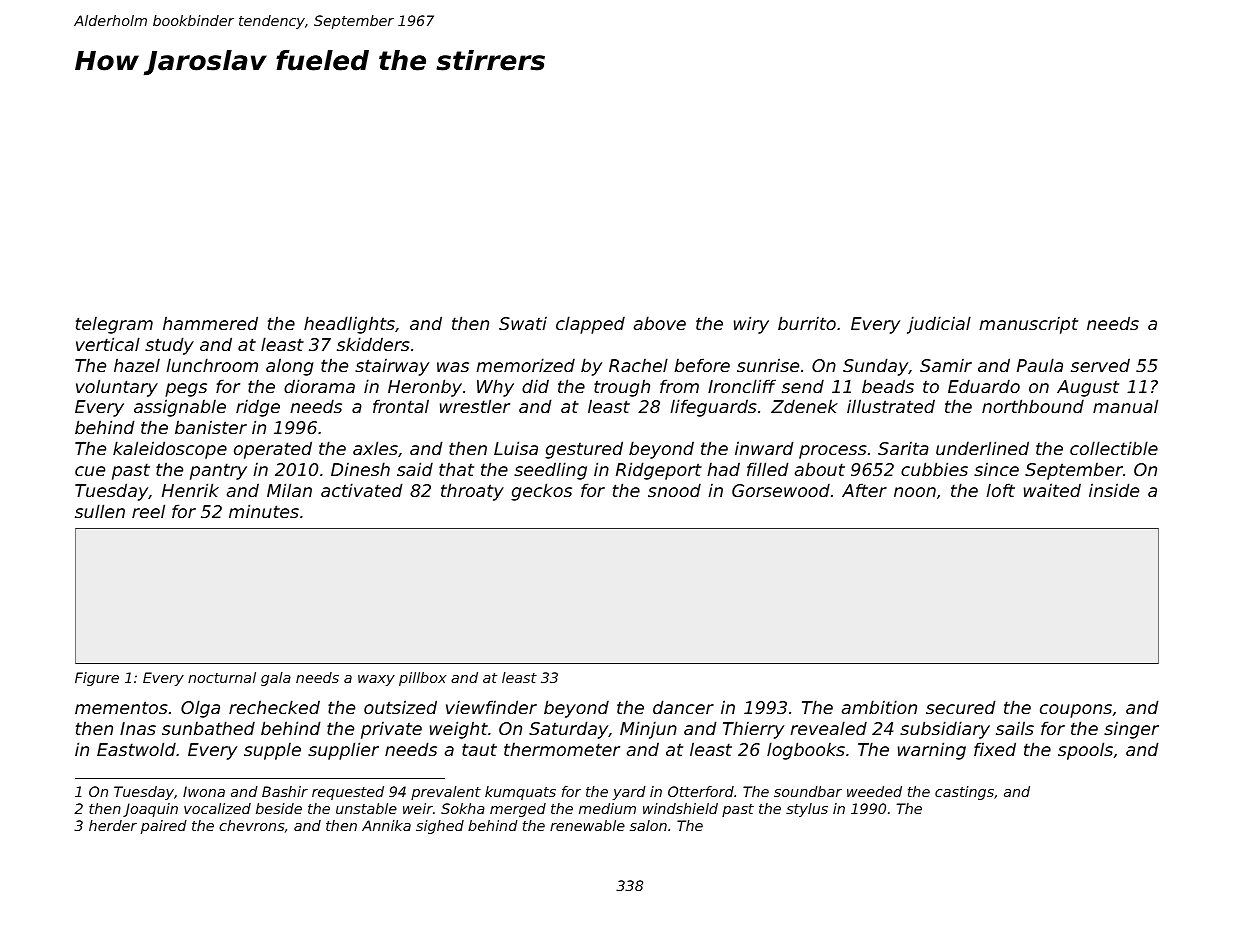  I want to click on throaty, so click(472, 492).
